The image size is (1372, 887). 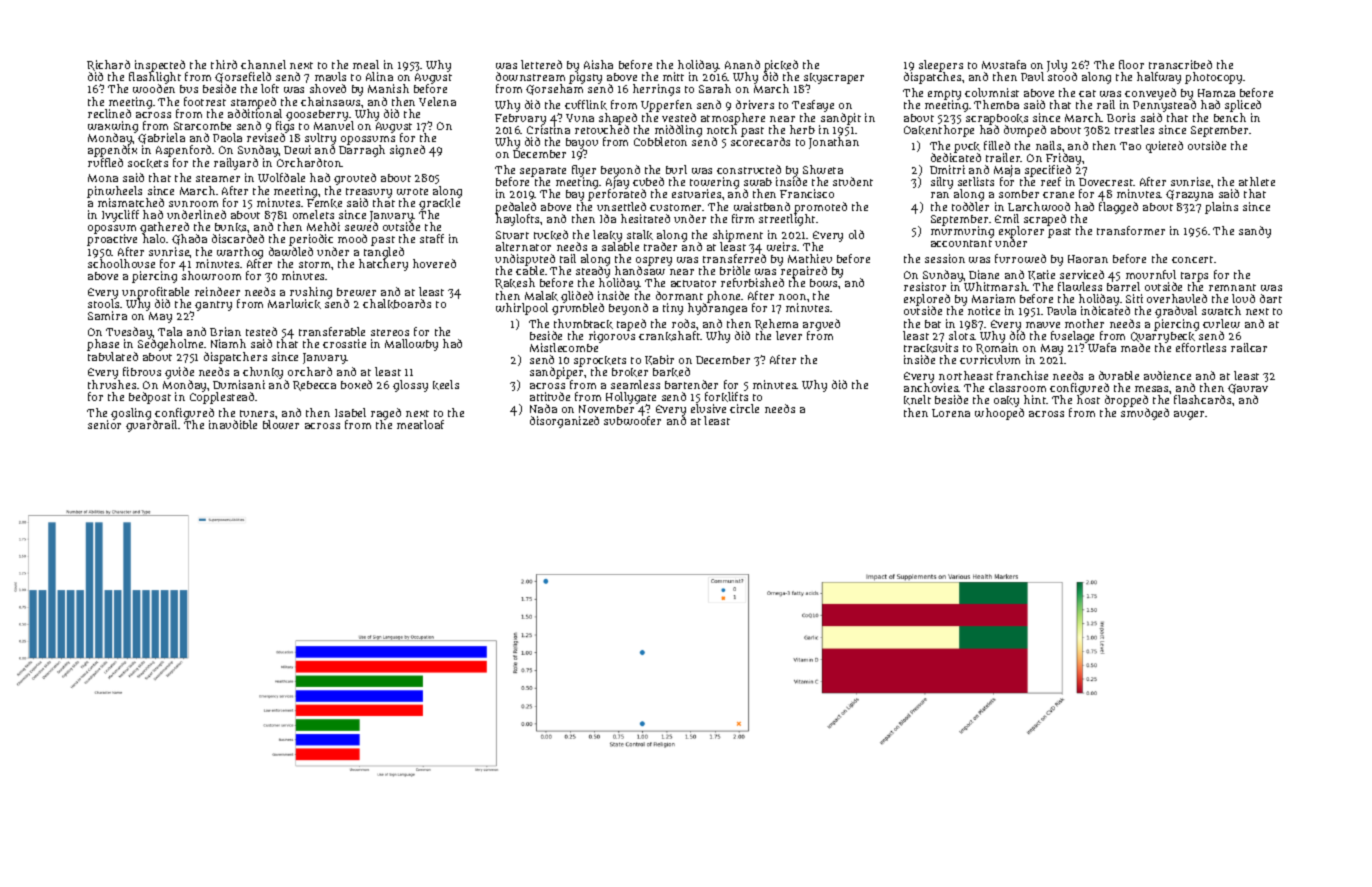 I want to click on drivers, so click(x=755, y=104).
